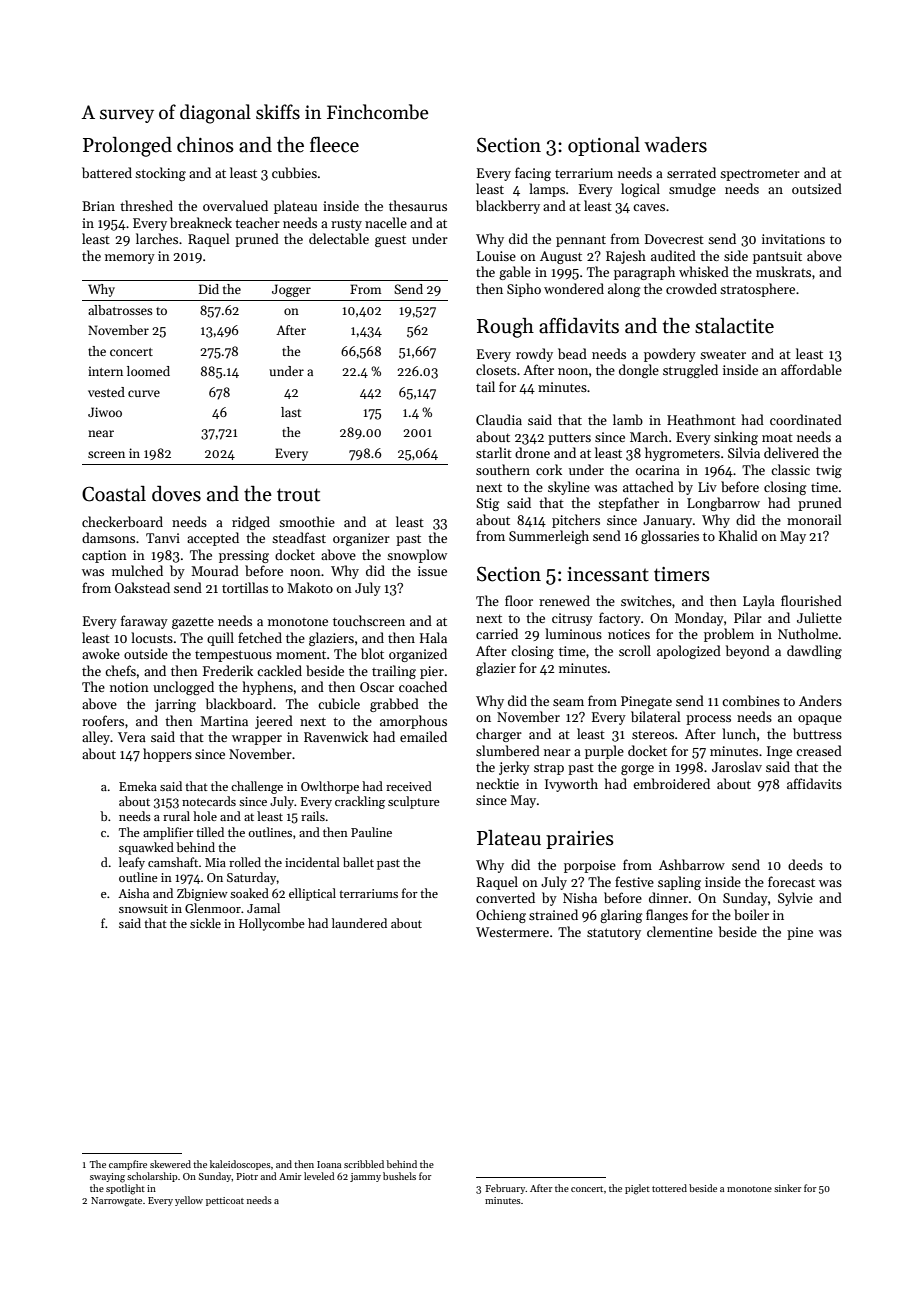 The height and width of the image is (1308, 924). I want to click on spectrometer, so click(760, 175).
